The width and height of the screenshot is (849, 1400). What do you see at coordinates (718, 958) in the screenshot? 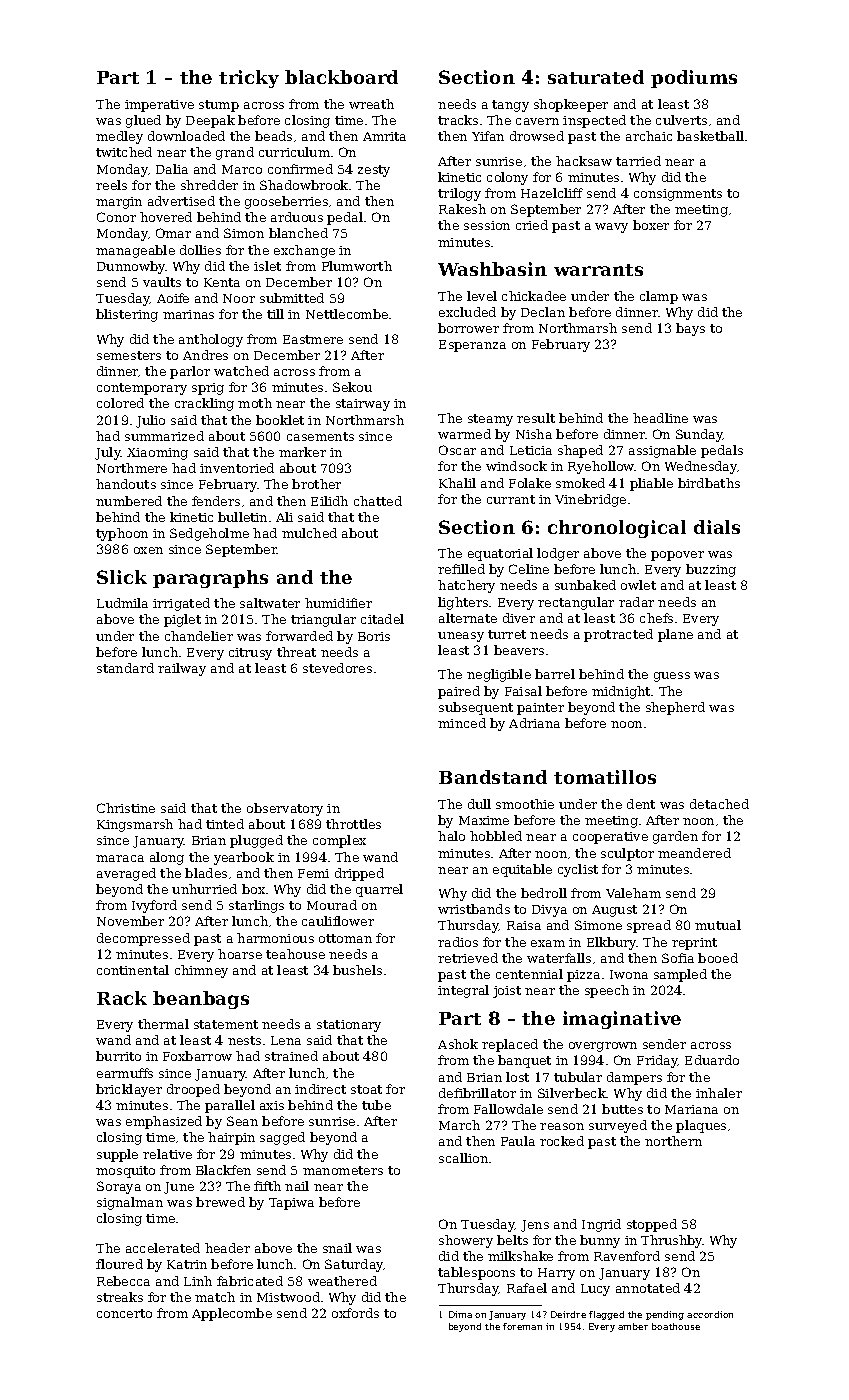
I see `booed` at bounding box center [718, 958].
